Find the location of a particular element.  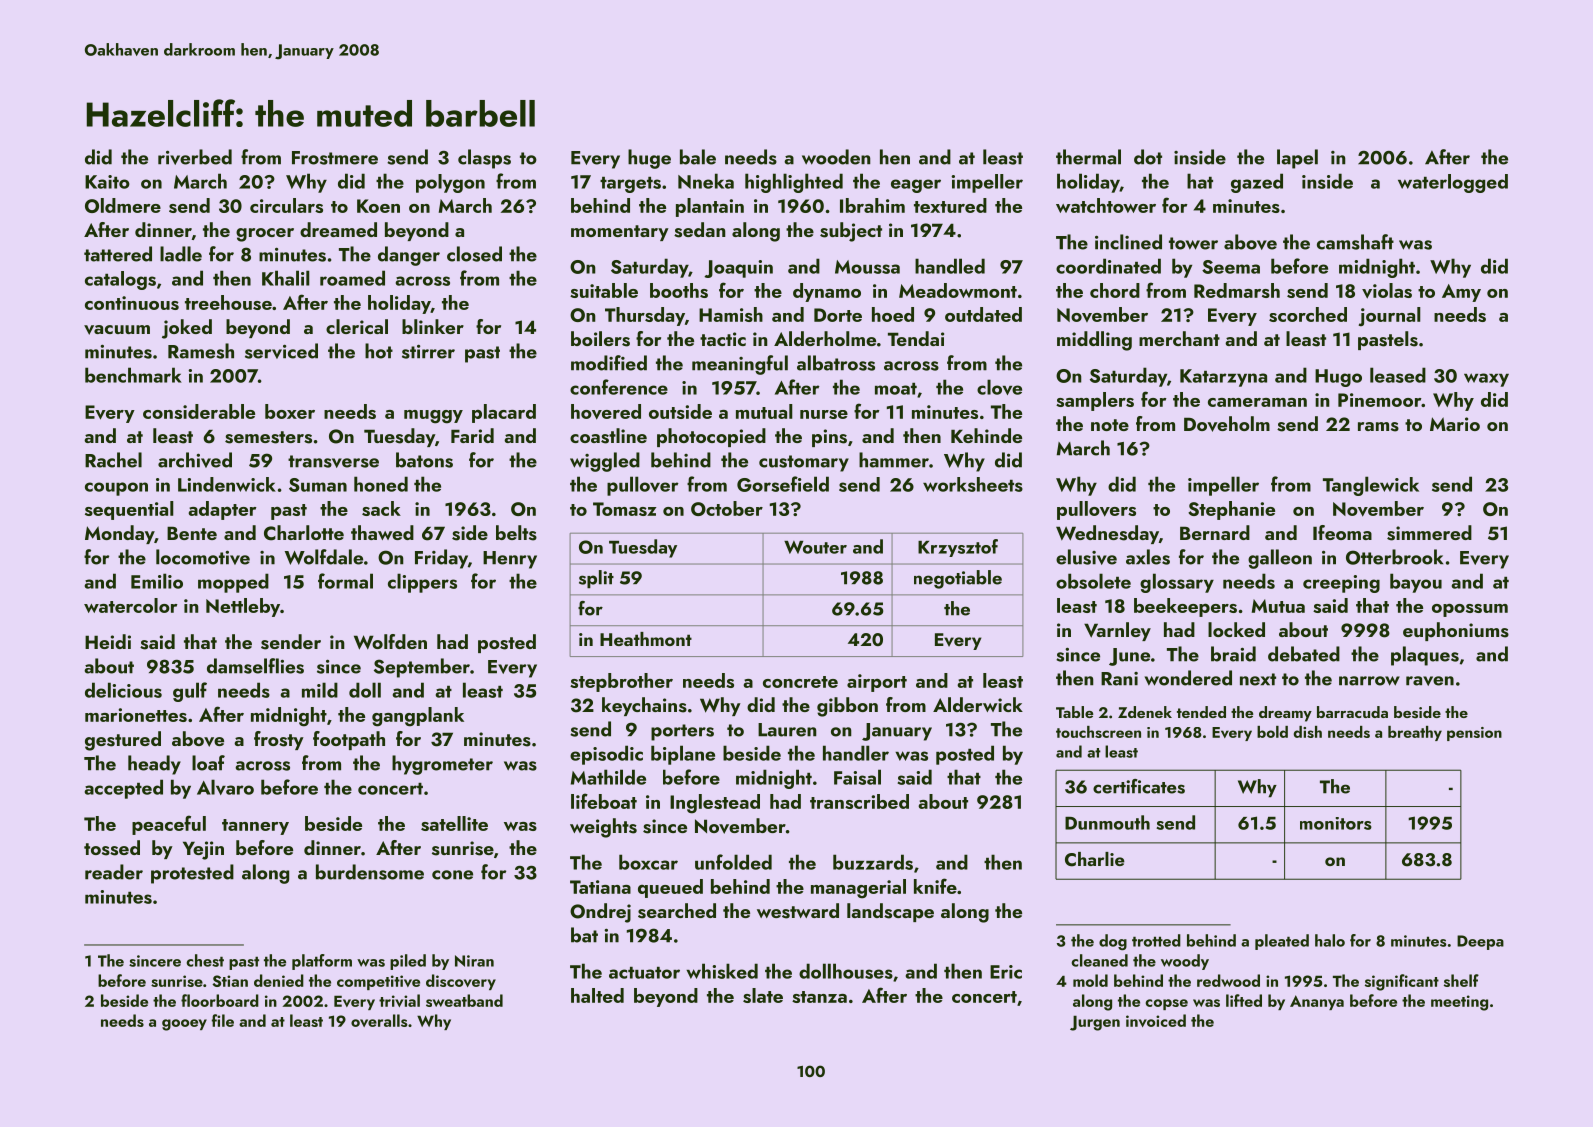

bale is located at coordinates (698, 157).
